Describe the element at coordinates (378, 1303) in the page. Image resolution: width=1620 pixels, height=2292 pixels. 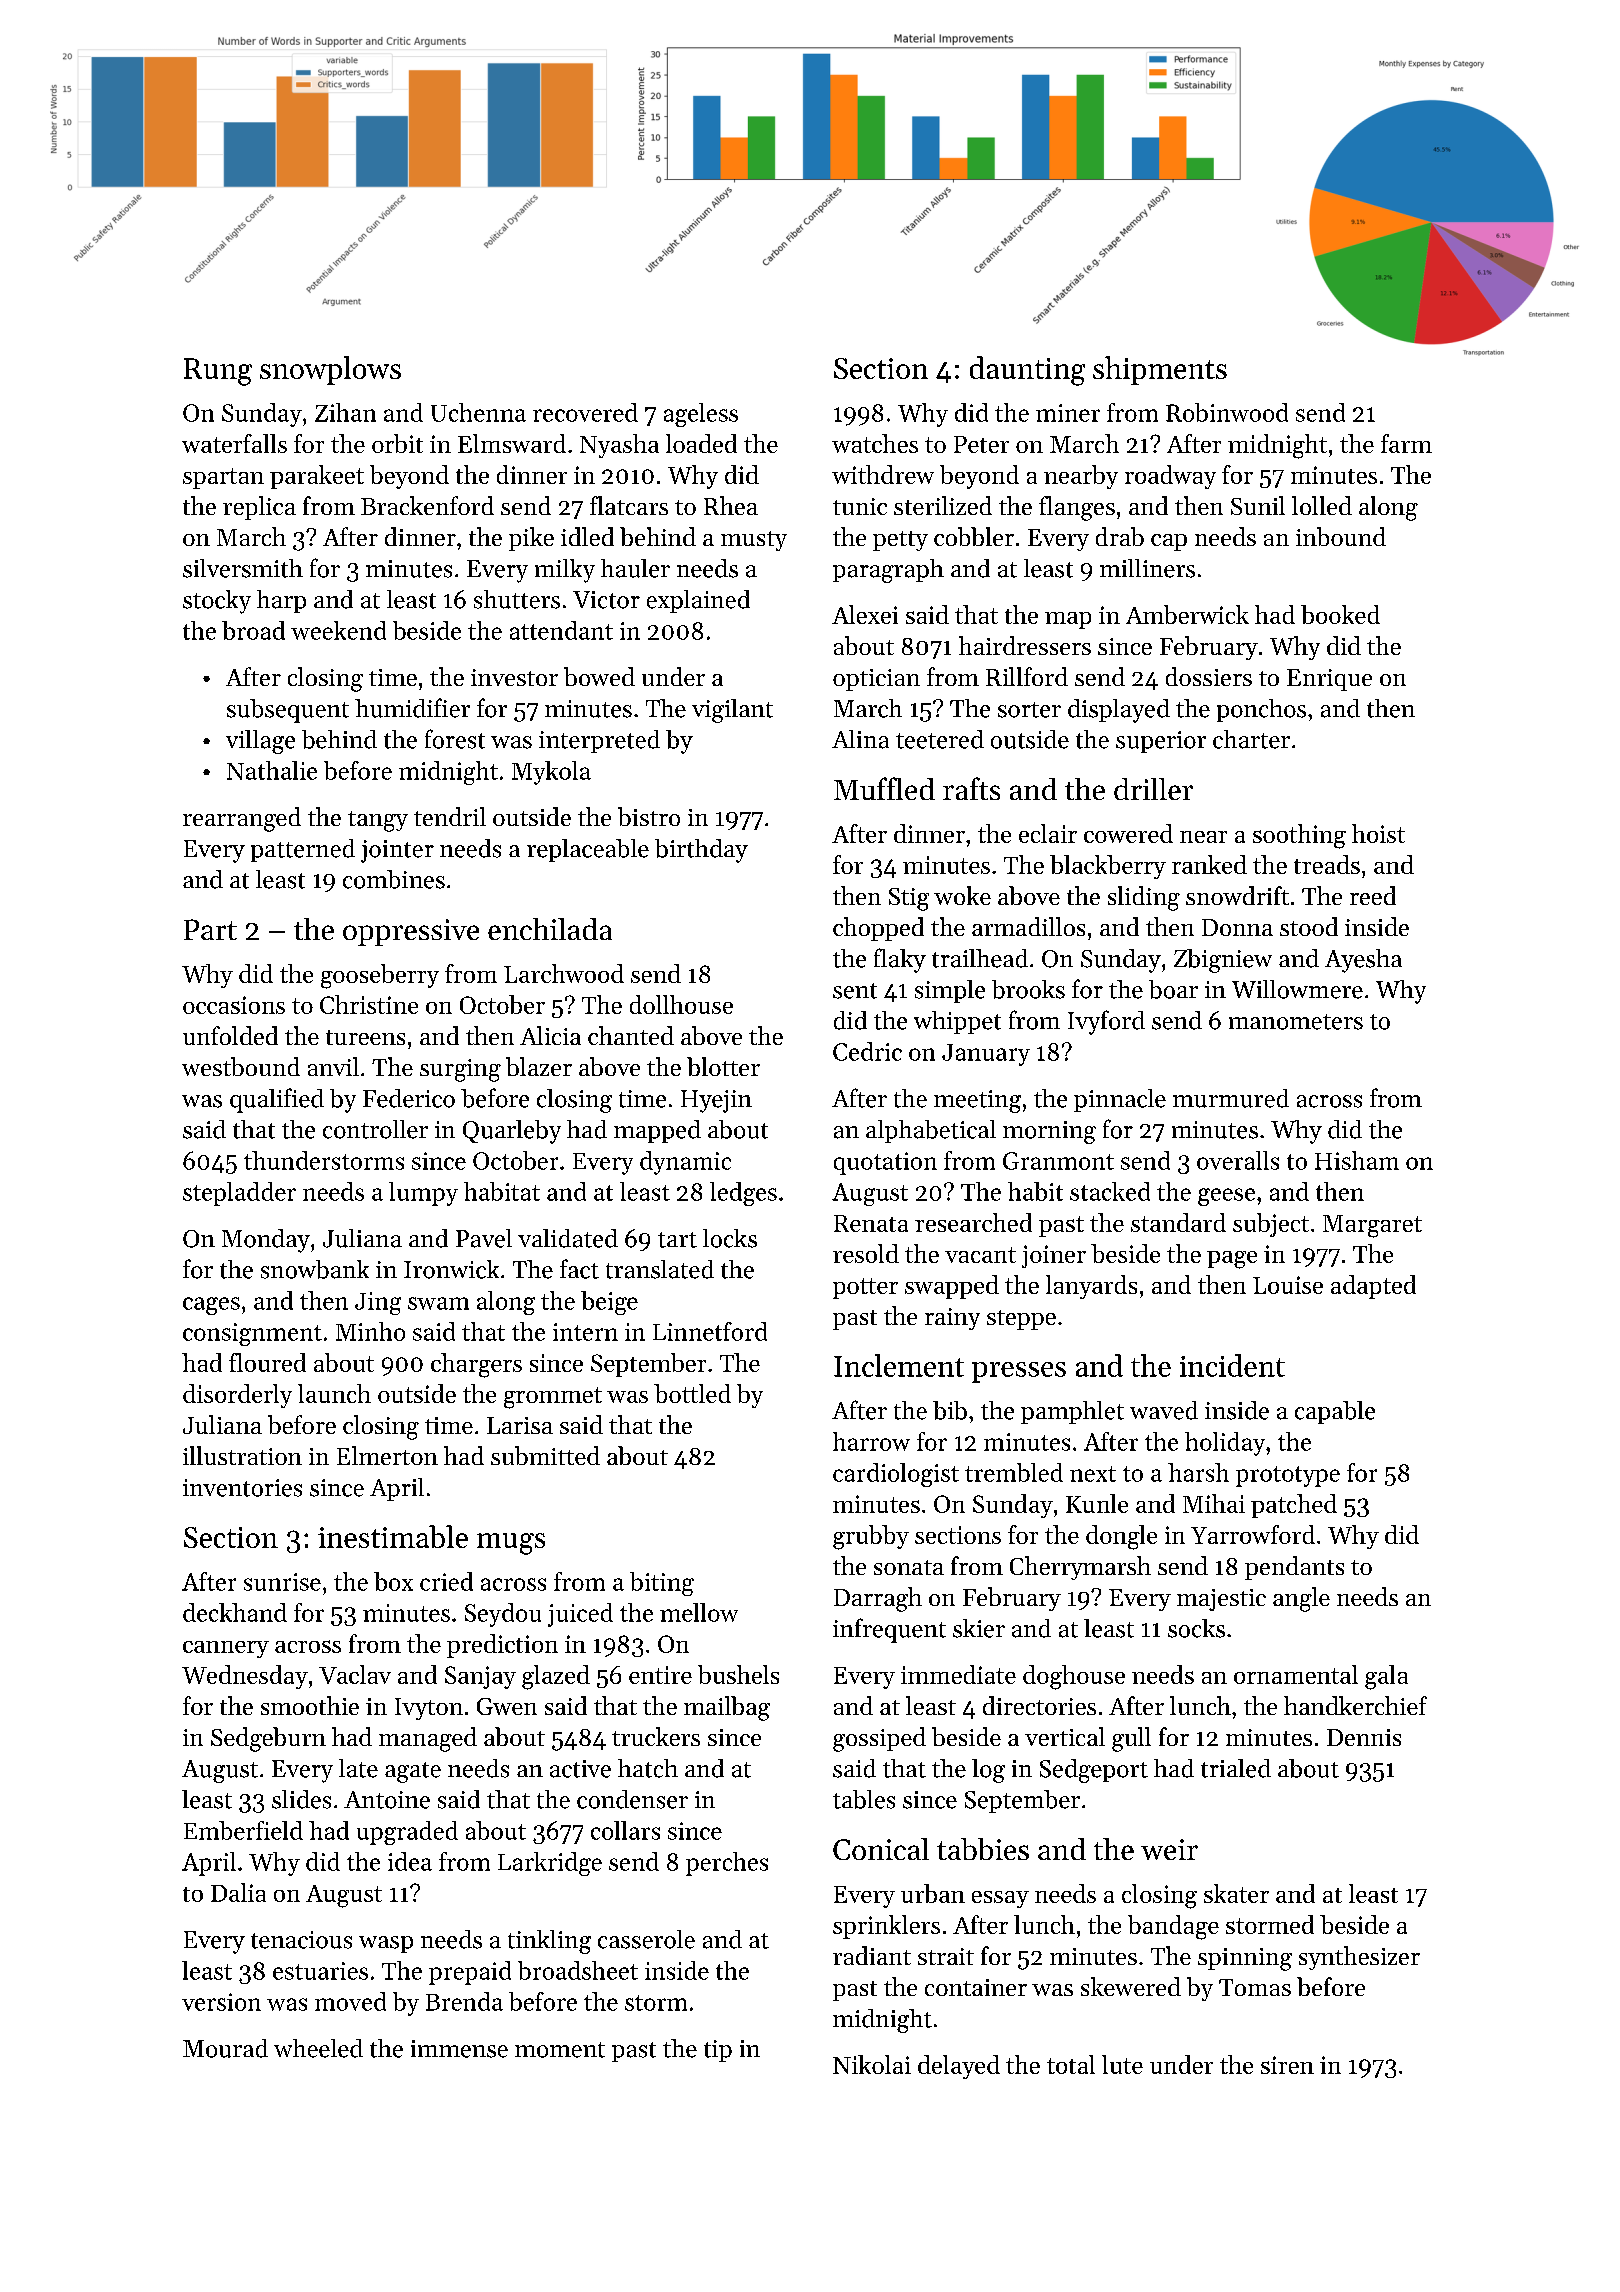
I see `Jing` at that location.
